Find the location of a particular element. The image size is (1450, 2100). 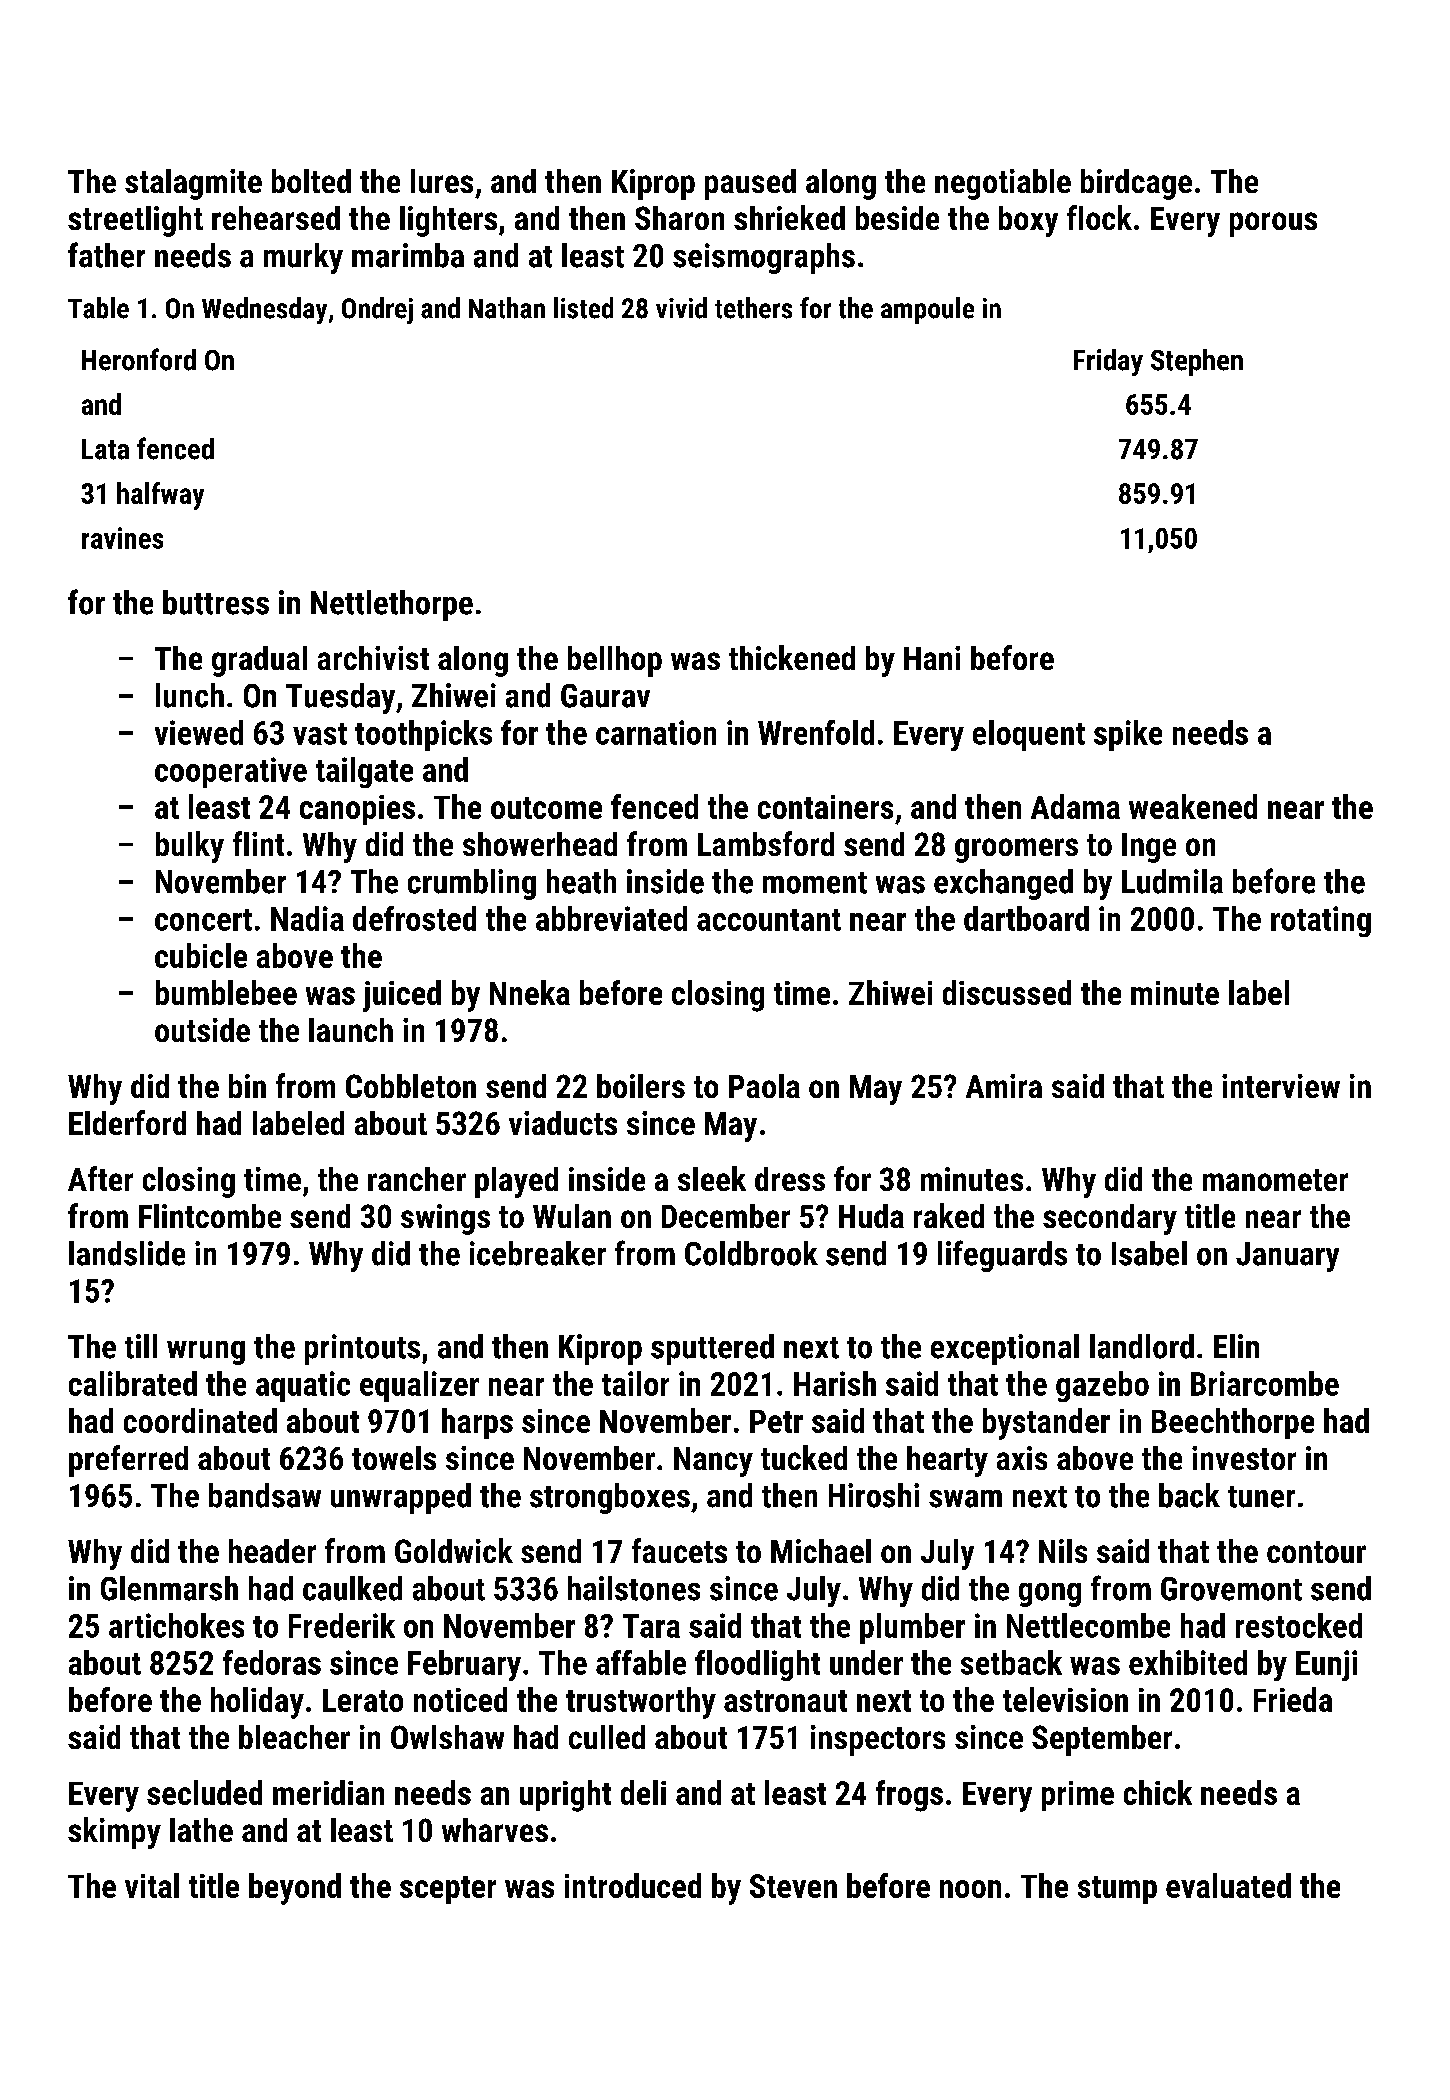

coordinated is located at coordinates (200, 1420).
